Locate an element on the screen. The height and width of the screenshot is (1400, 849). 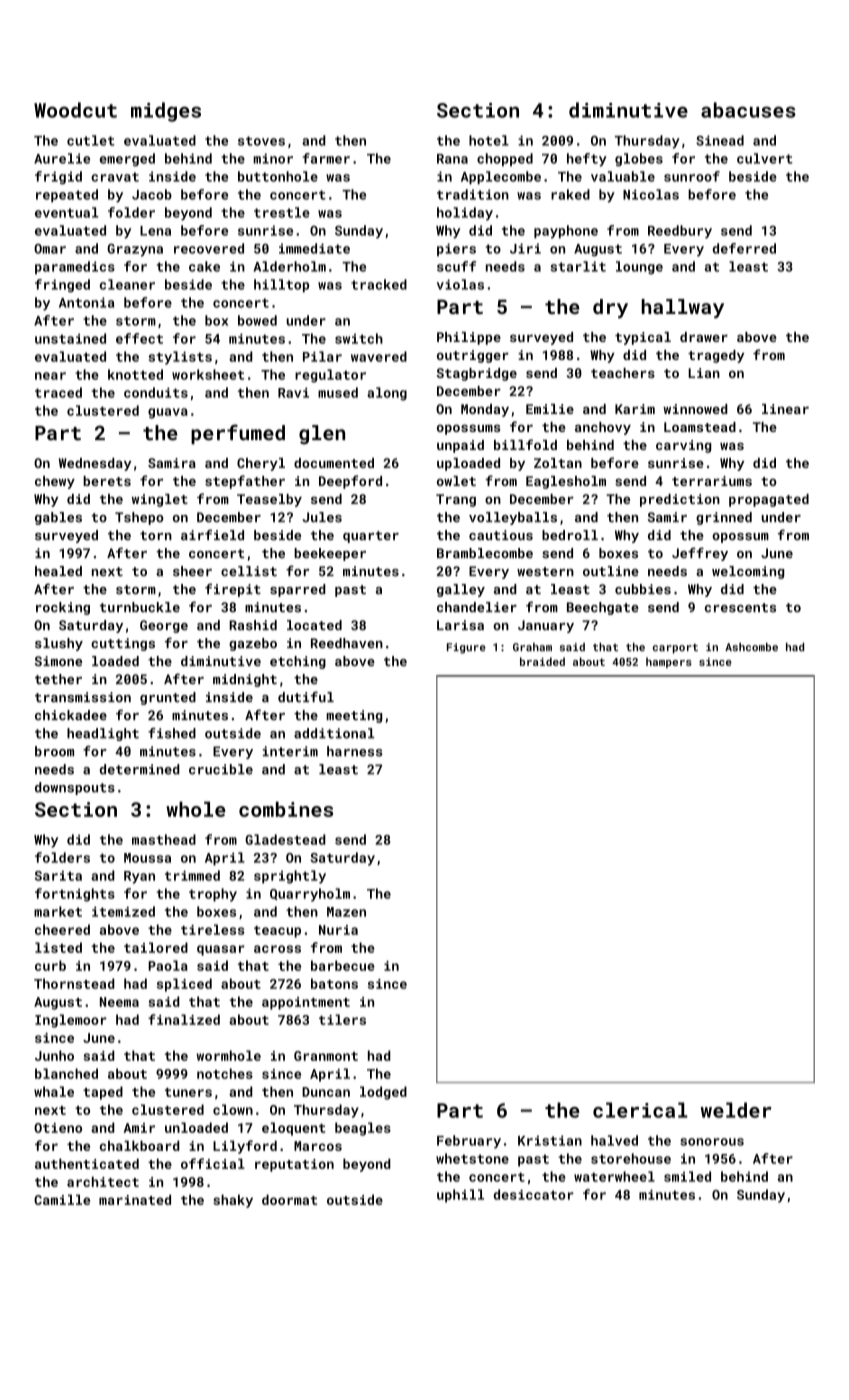
smiled is located at coordinates (687, 1176).
